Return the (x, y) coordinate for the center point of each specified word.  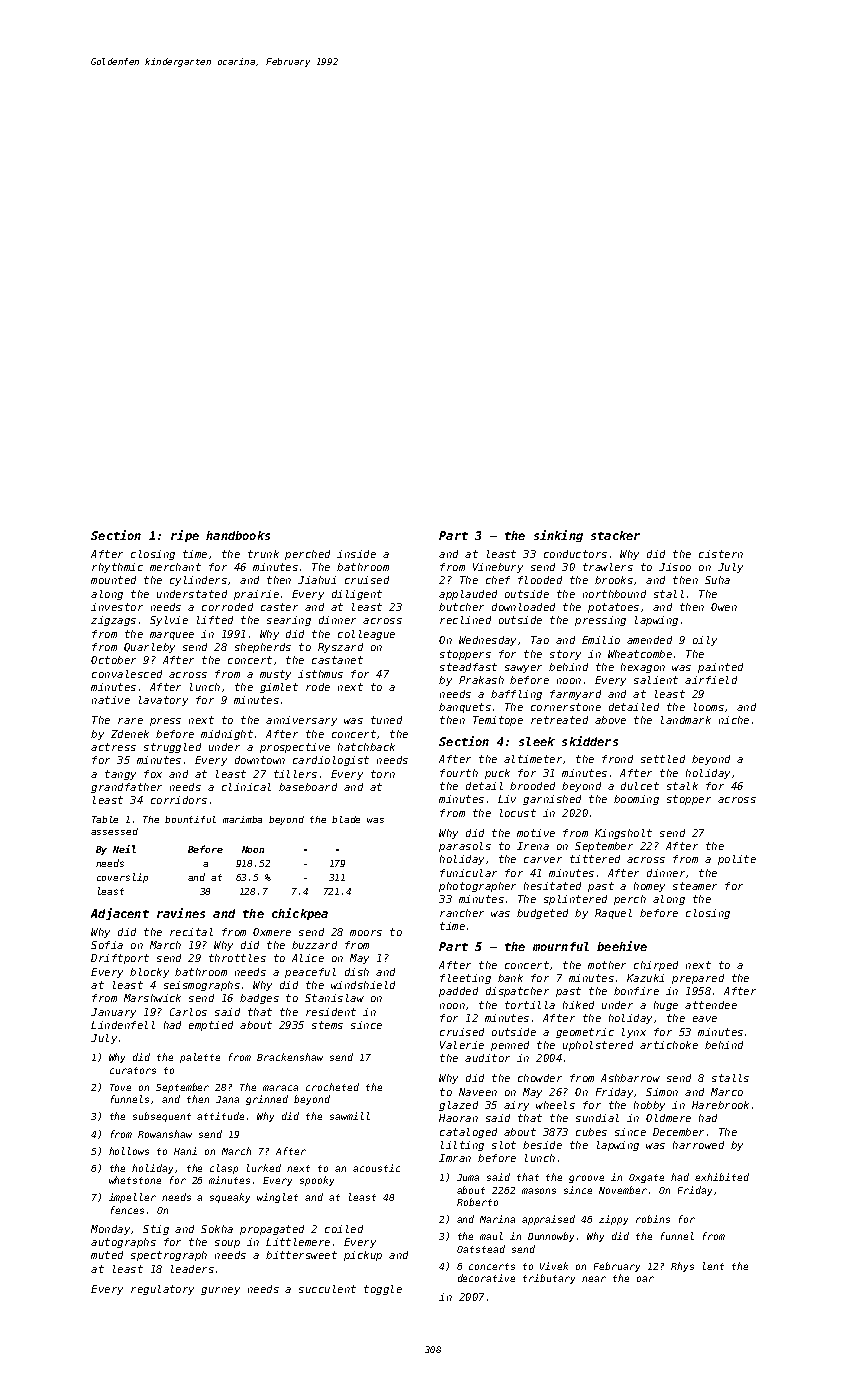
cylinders (198, 581)
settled (663, 759)
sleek (537, 741)
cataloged (468, 1133)
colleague (366, 635)
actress (113, 747)
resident (331, 1012)
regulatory (162, 1290)
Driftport (120, 959)
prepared (698, 979)
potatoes (613, 608)
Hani (185, 1151)
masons (539, 1191)
